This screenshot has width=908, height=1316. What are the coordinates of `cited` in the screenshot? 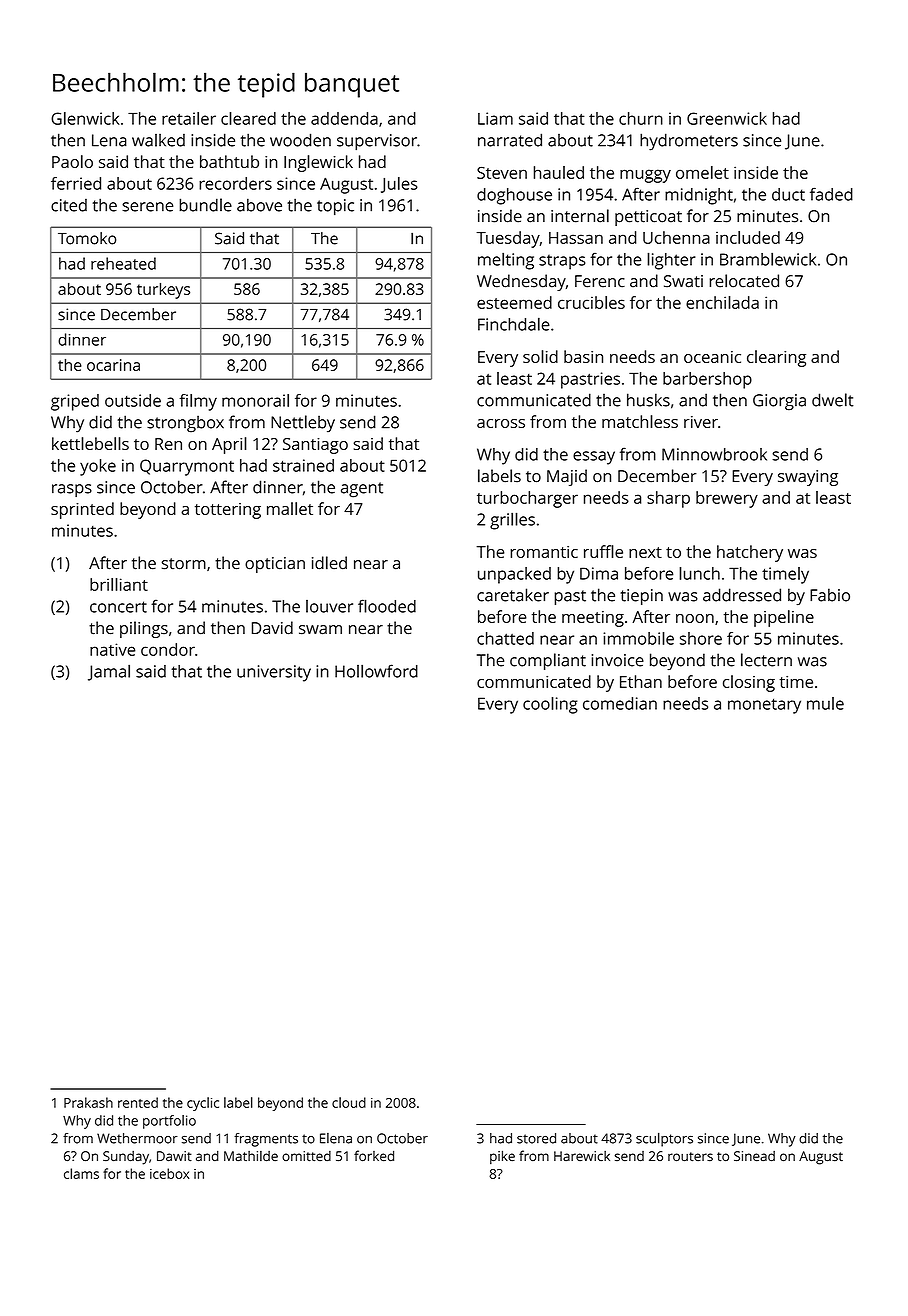 It's located at (69, 205).
